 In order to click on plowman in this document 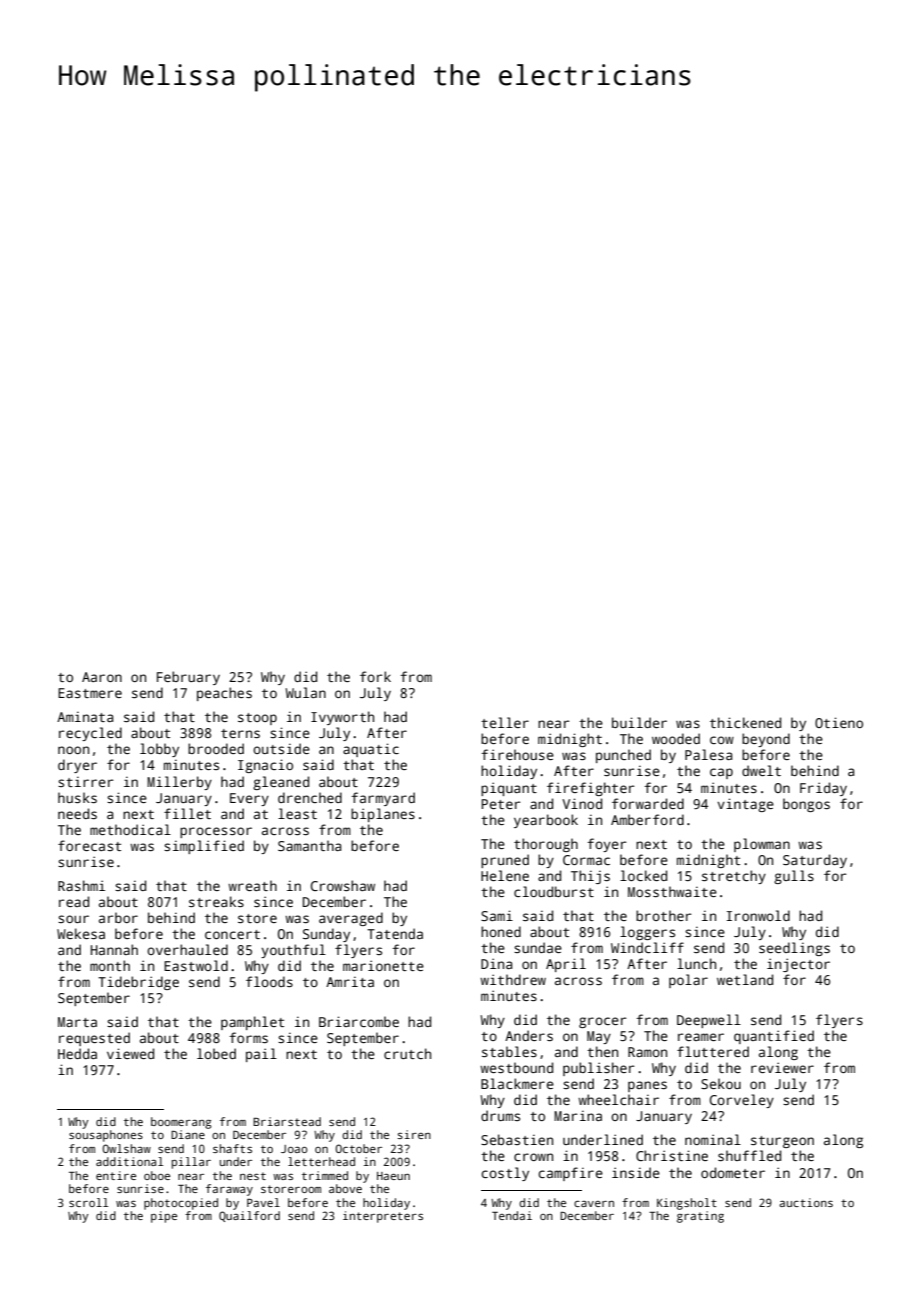, I will do `click(762, 845)`.
